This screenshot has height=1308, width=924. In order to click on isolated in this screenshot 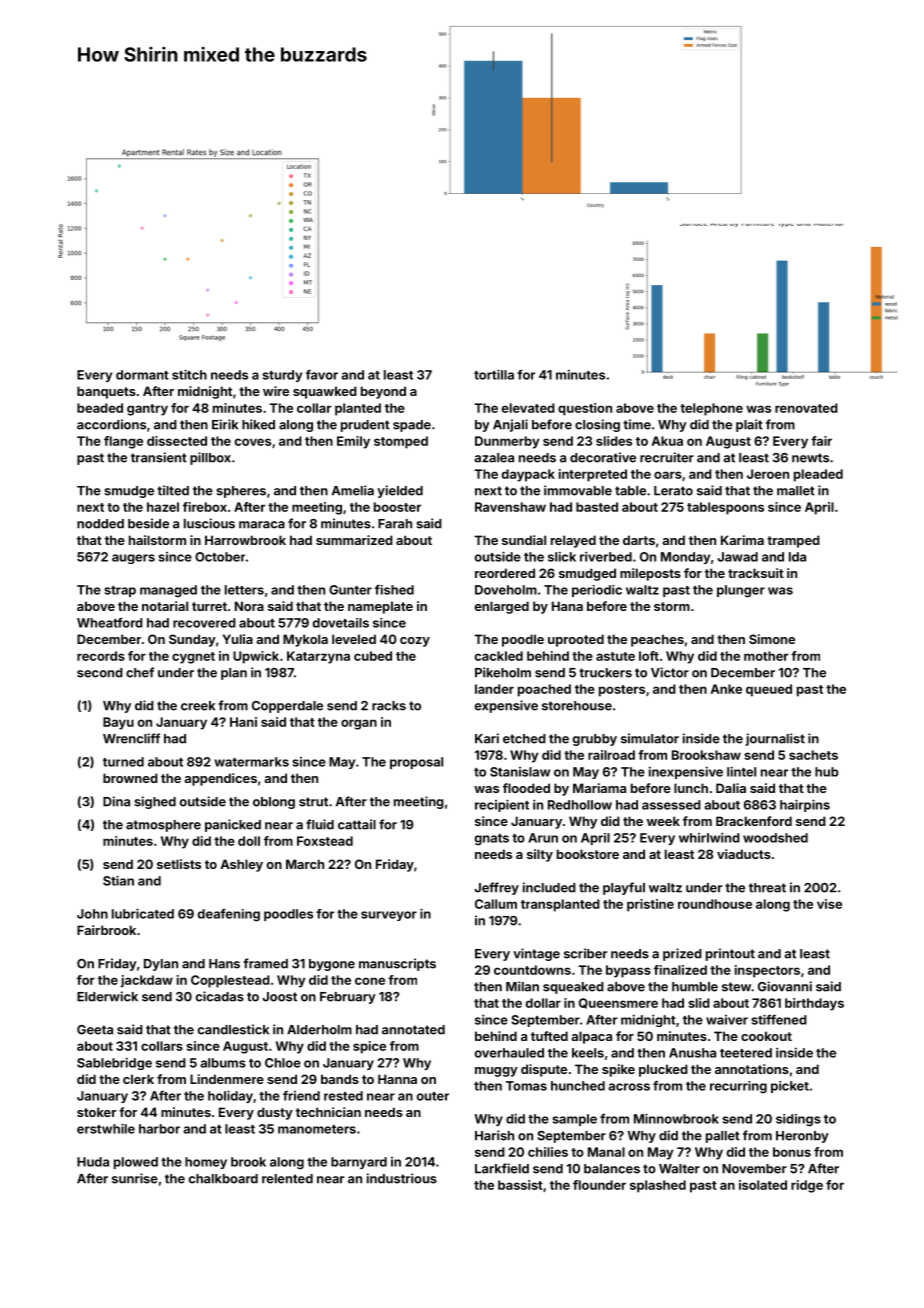, I will do `click(763, 1185)`.
